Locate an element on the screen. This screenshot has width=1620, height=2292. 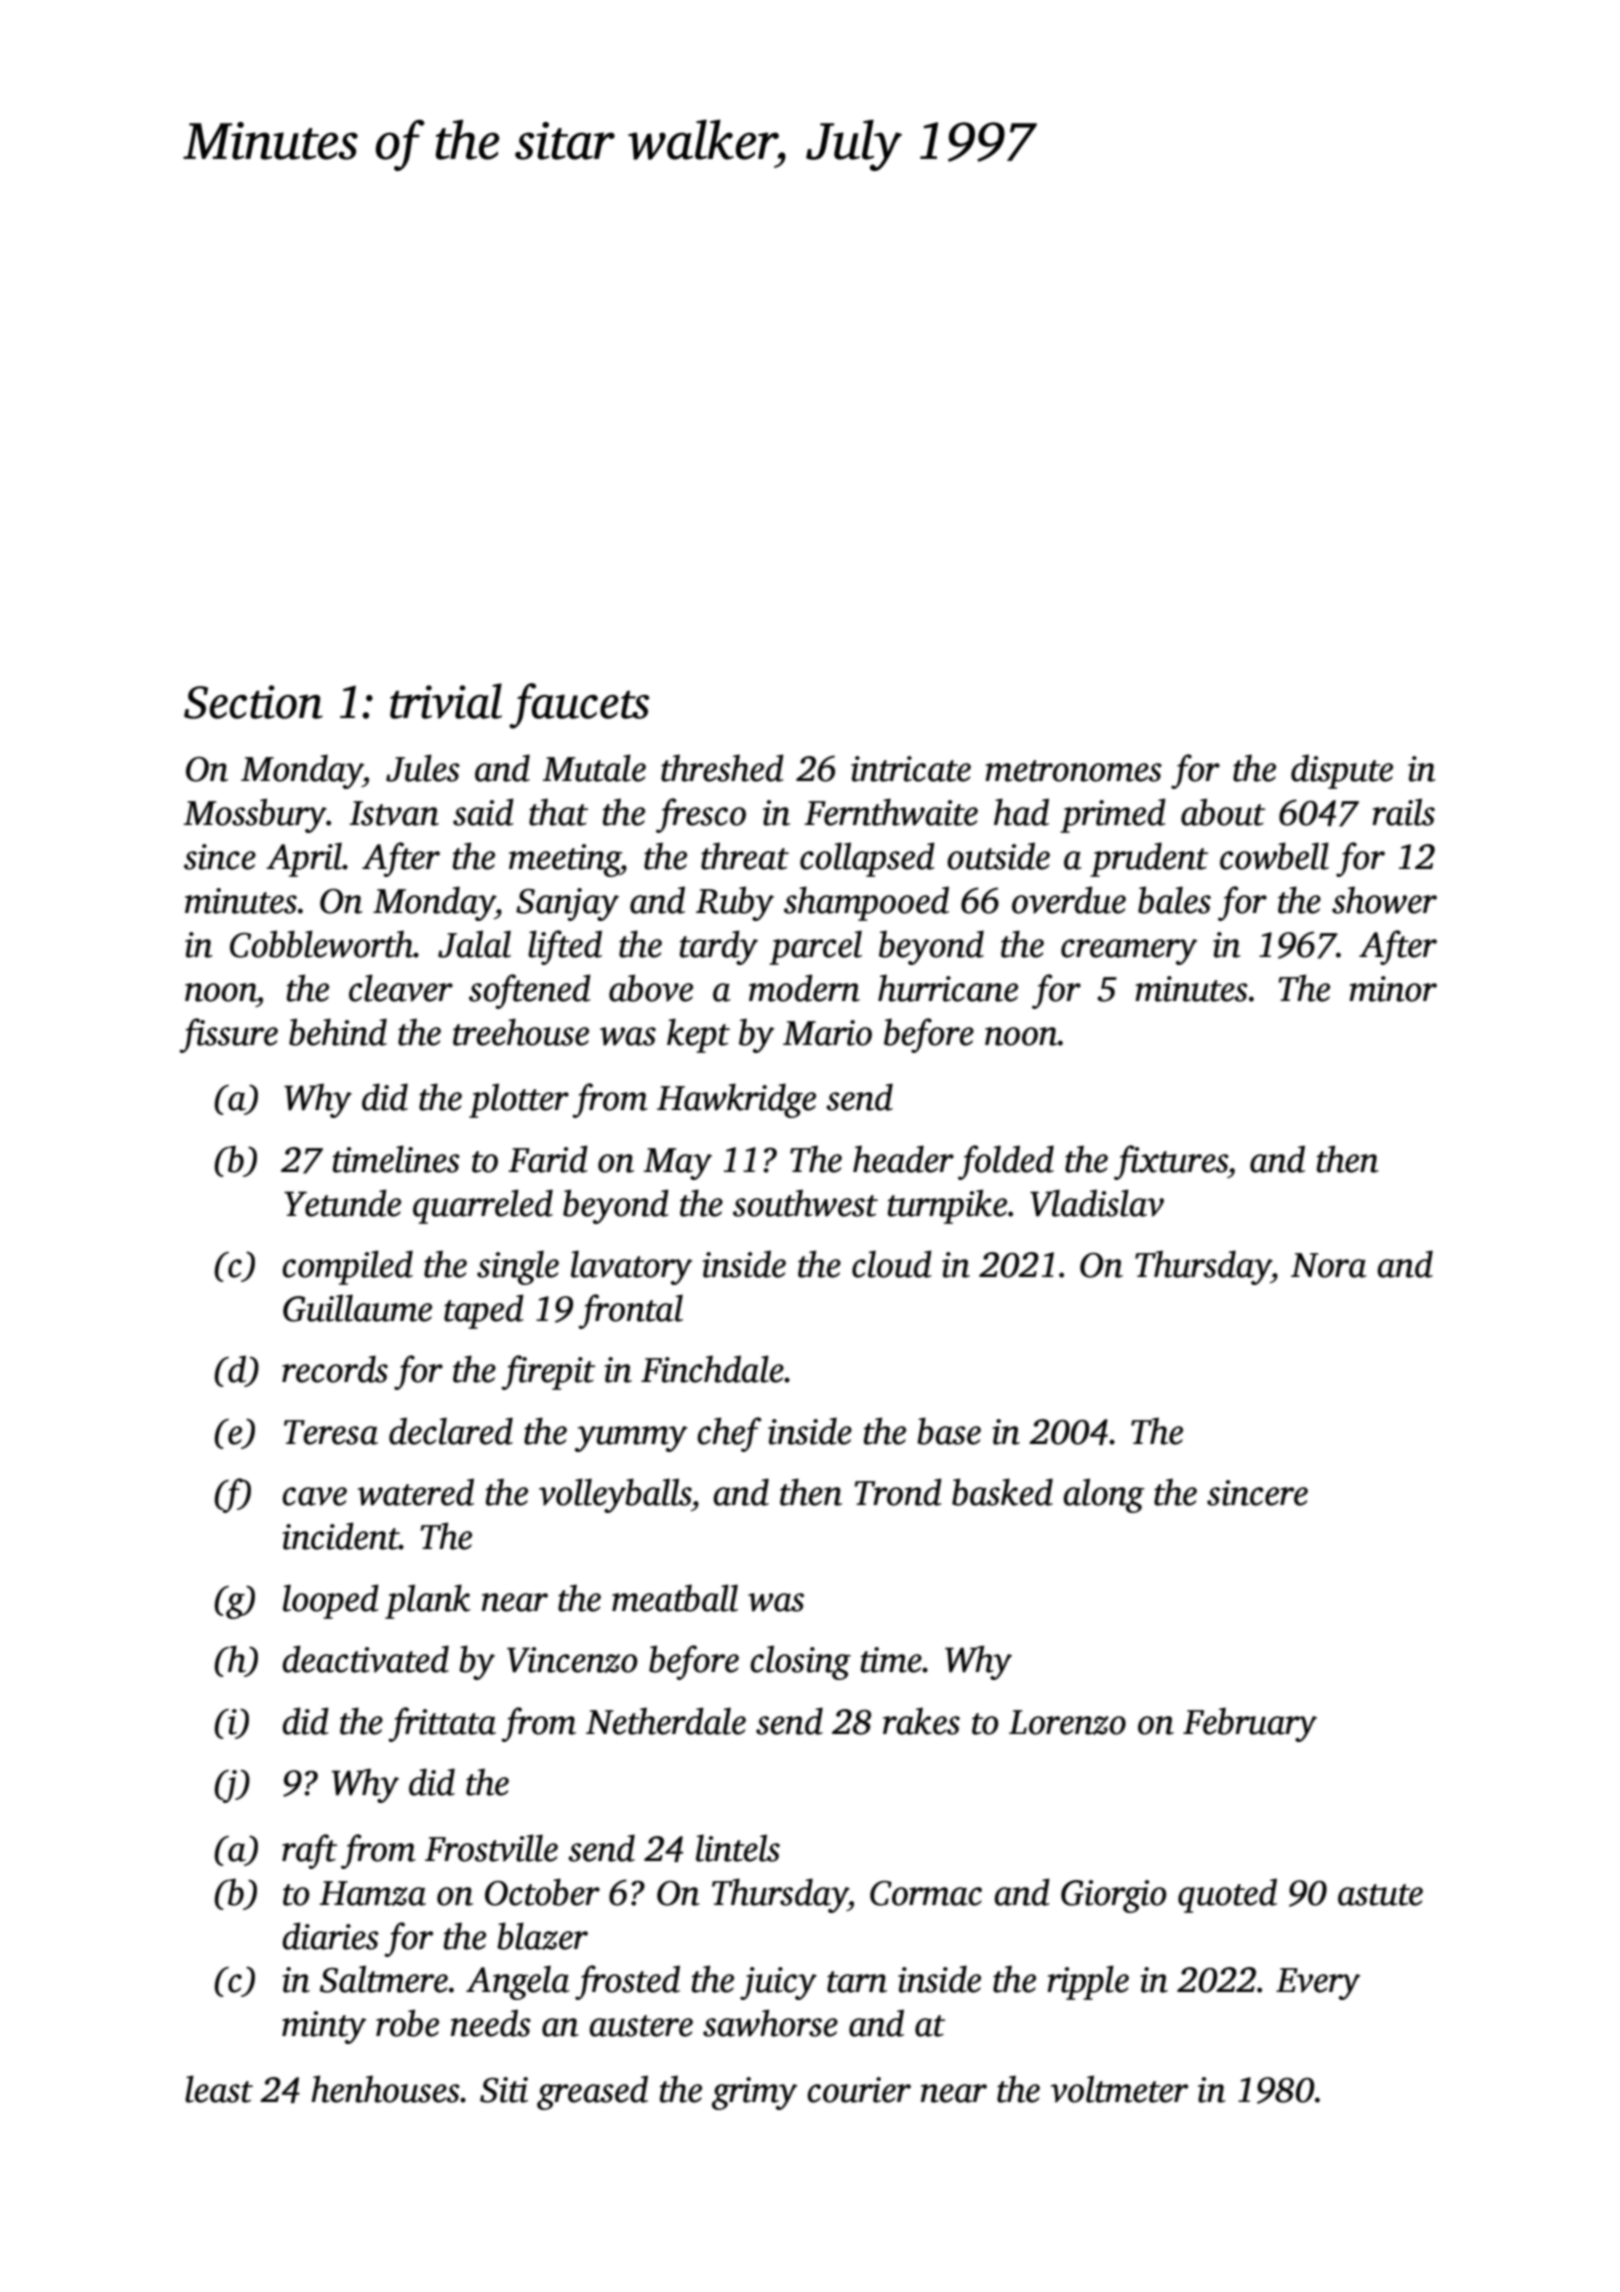
fissure is located at coordinates (228, 1035).
